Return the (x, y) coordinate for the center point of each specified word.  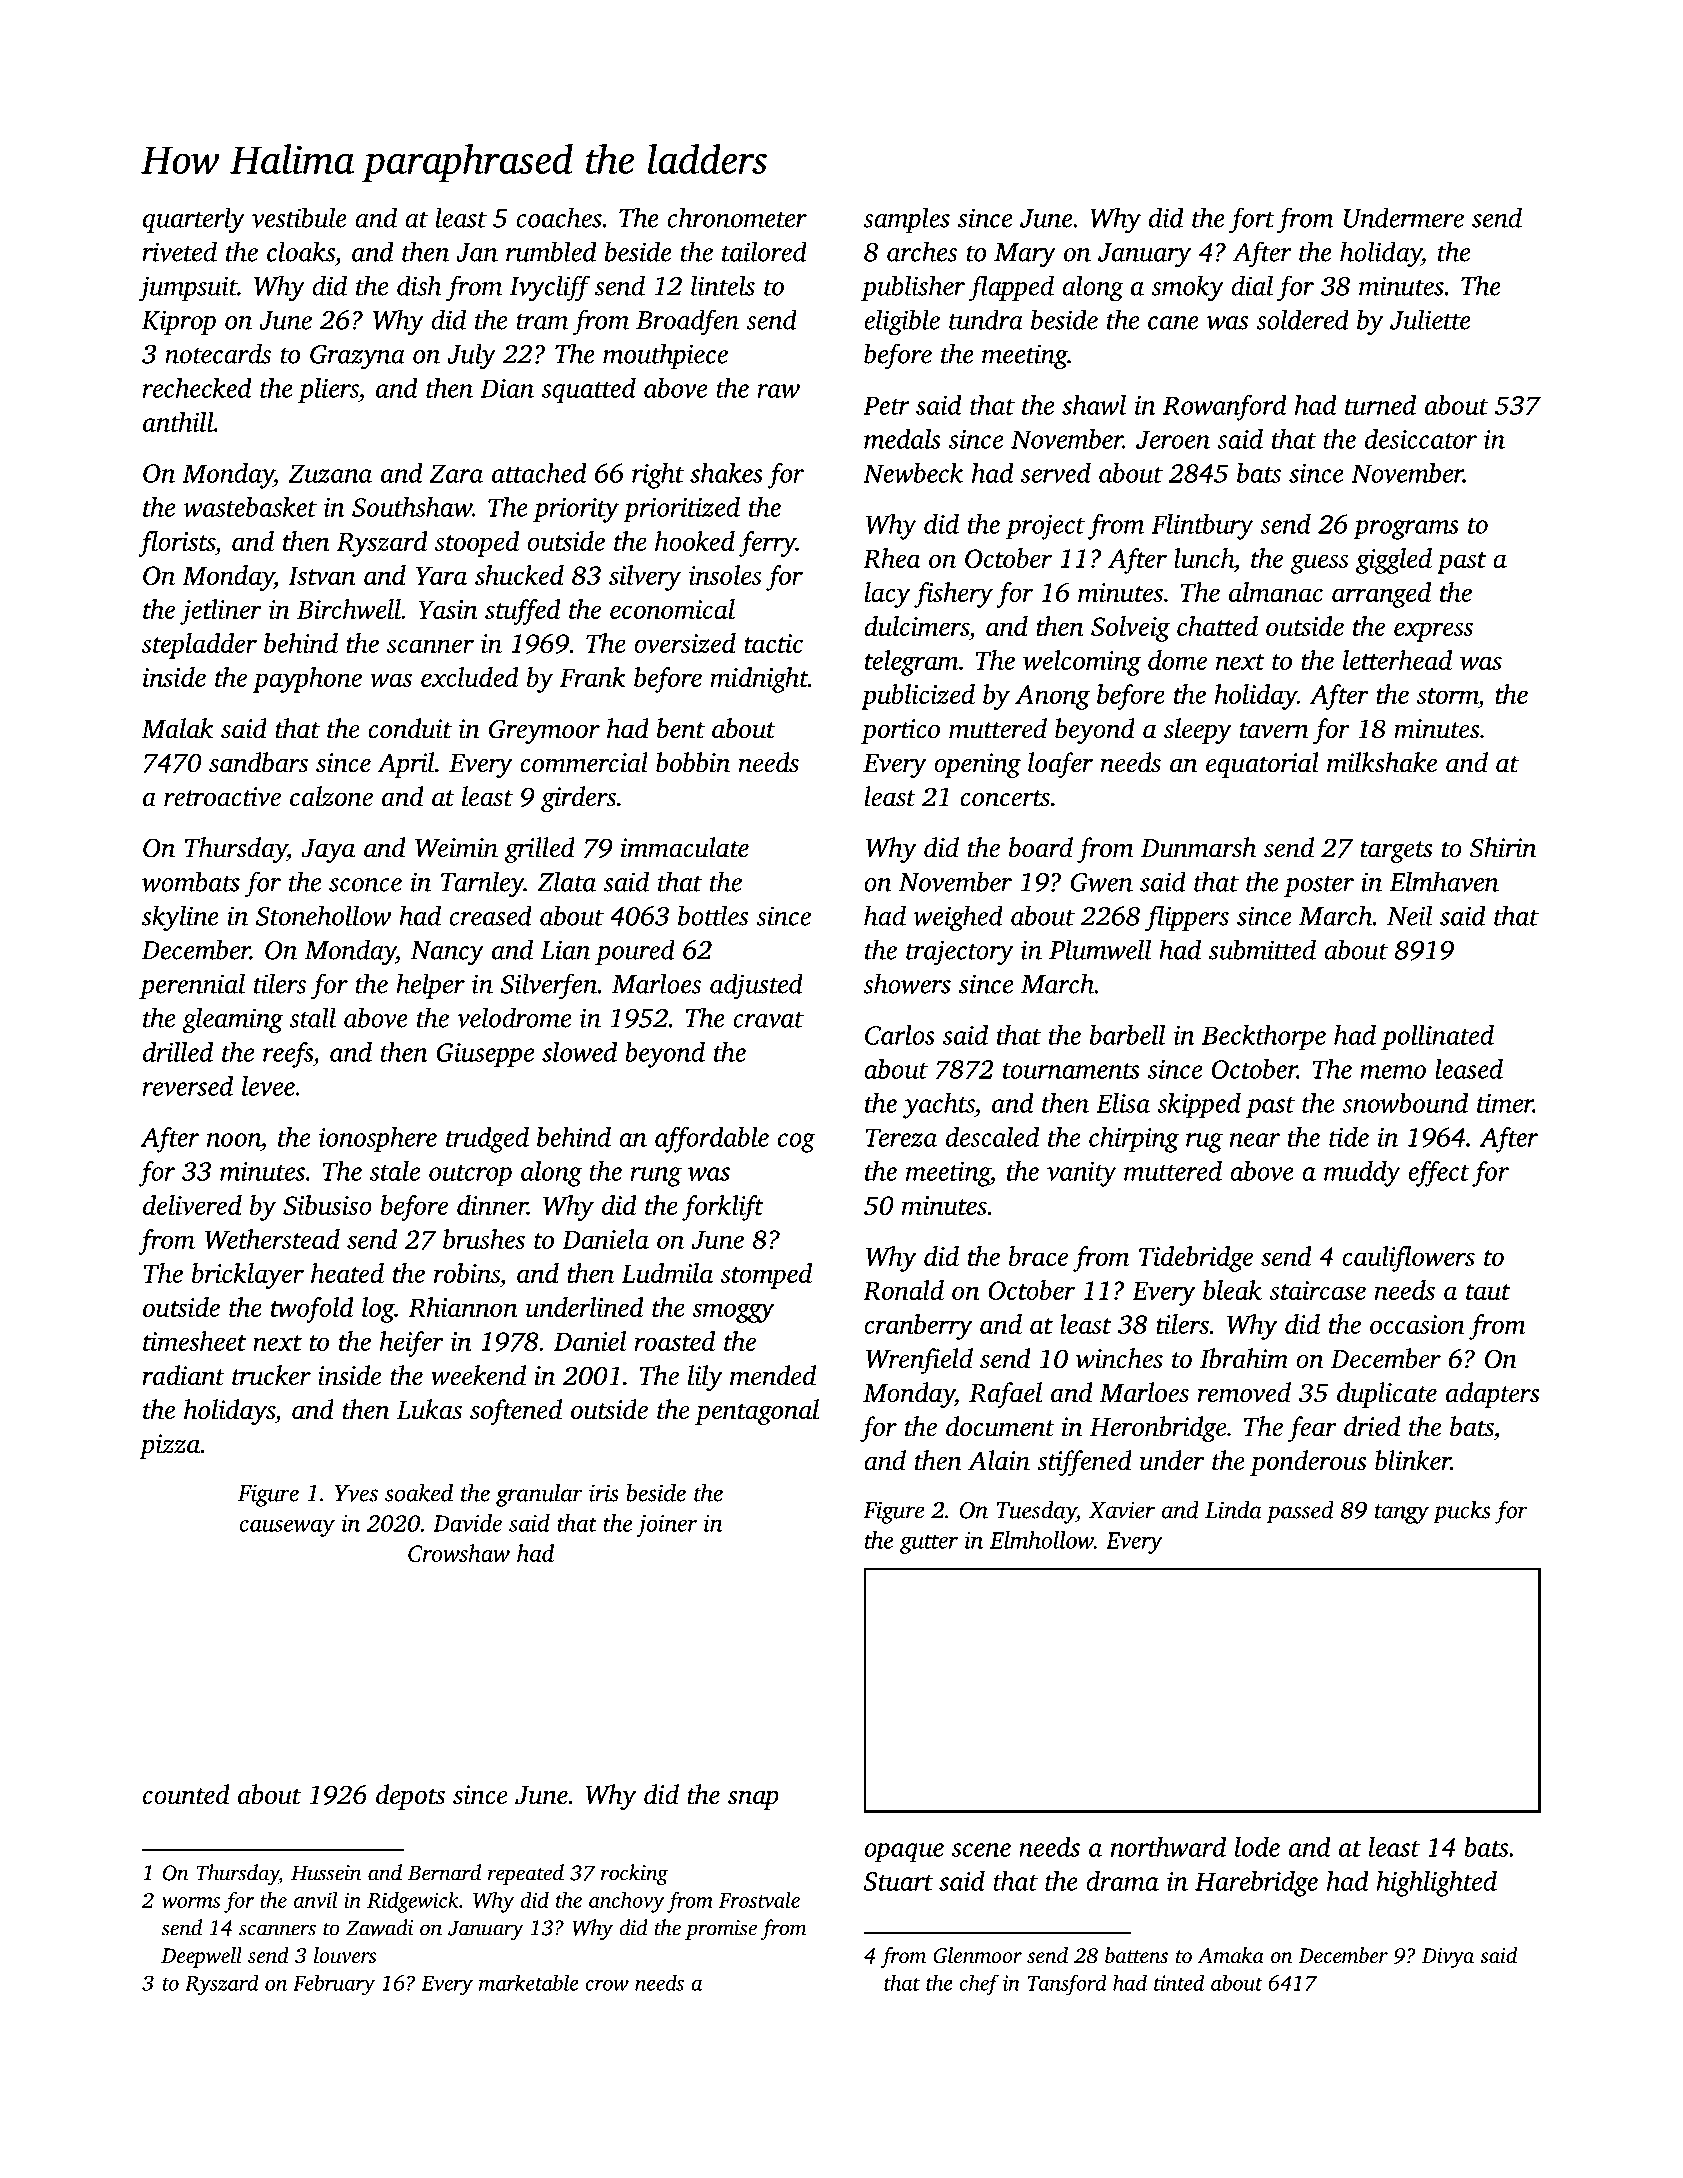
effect (1439, 1174)
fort (1252, 220)
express (1433, 632)
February (334, 1985)
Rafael (1005, 1395)
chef (979, 1985)
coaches (559, 217)
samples (906, 220)
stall (312, 1017)
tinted (1179, 1983)
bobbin (693, 762)
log (378, 1310)
